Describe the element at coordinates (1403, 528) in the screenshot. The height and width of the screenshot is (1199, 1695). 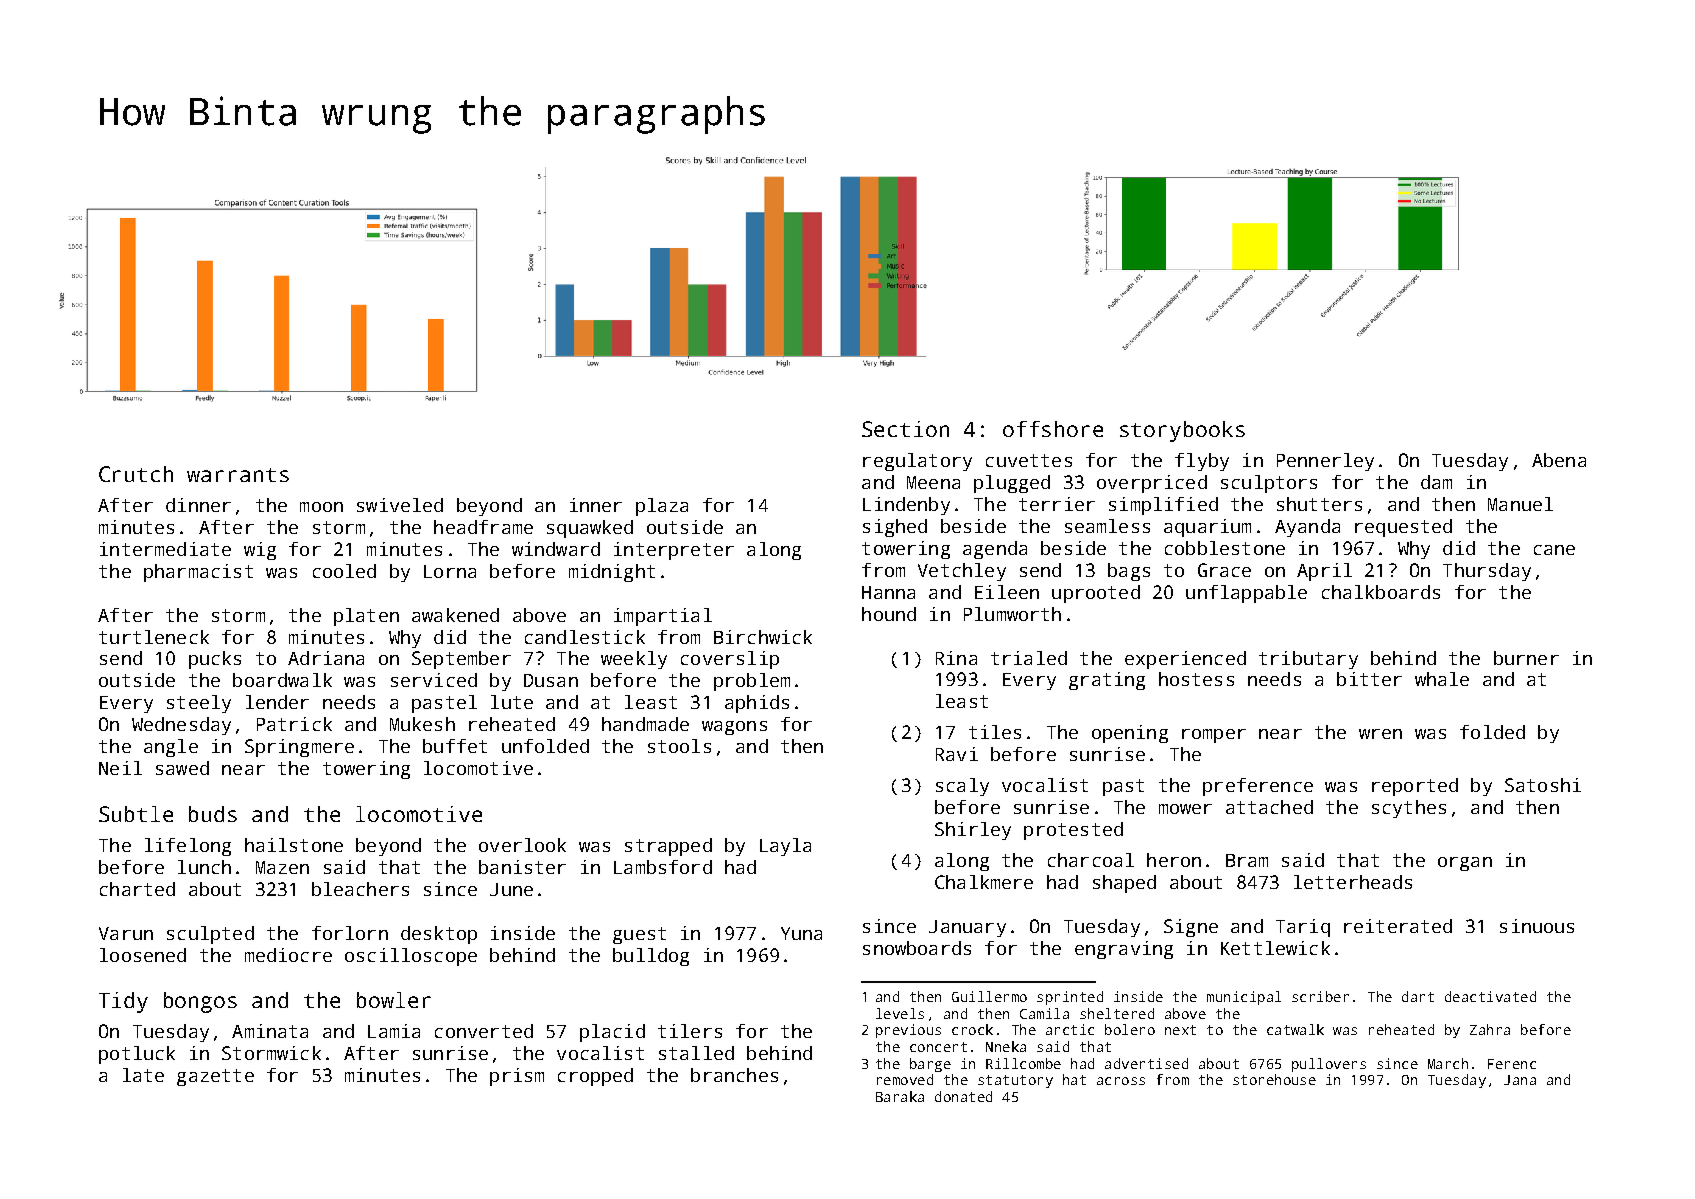
I see `requested` at that location.
